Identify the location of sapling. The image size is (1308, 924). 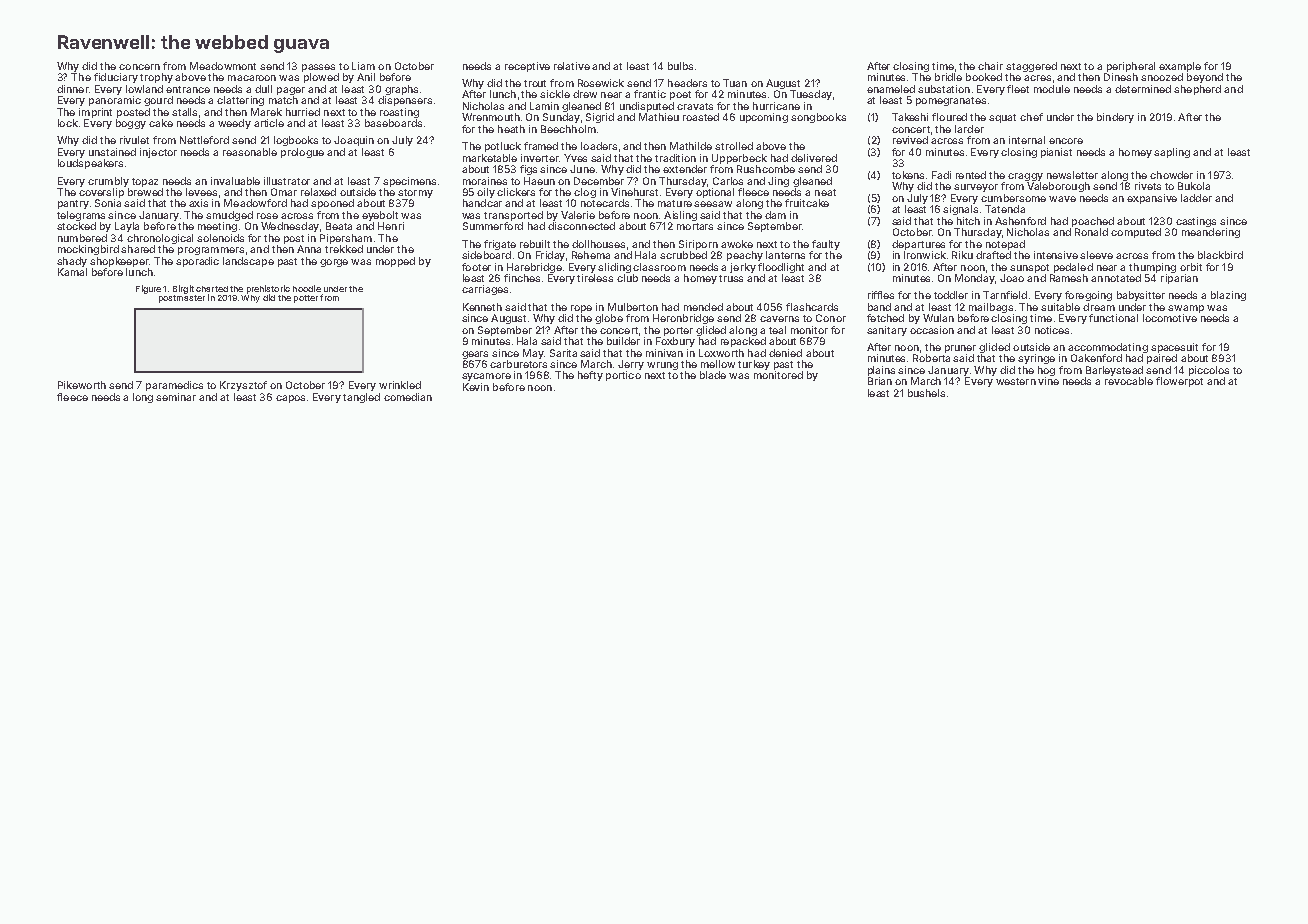
(1172, 153).
